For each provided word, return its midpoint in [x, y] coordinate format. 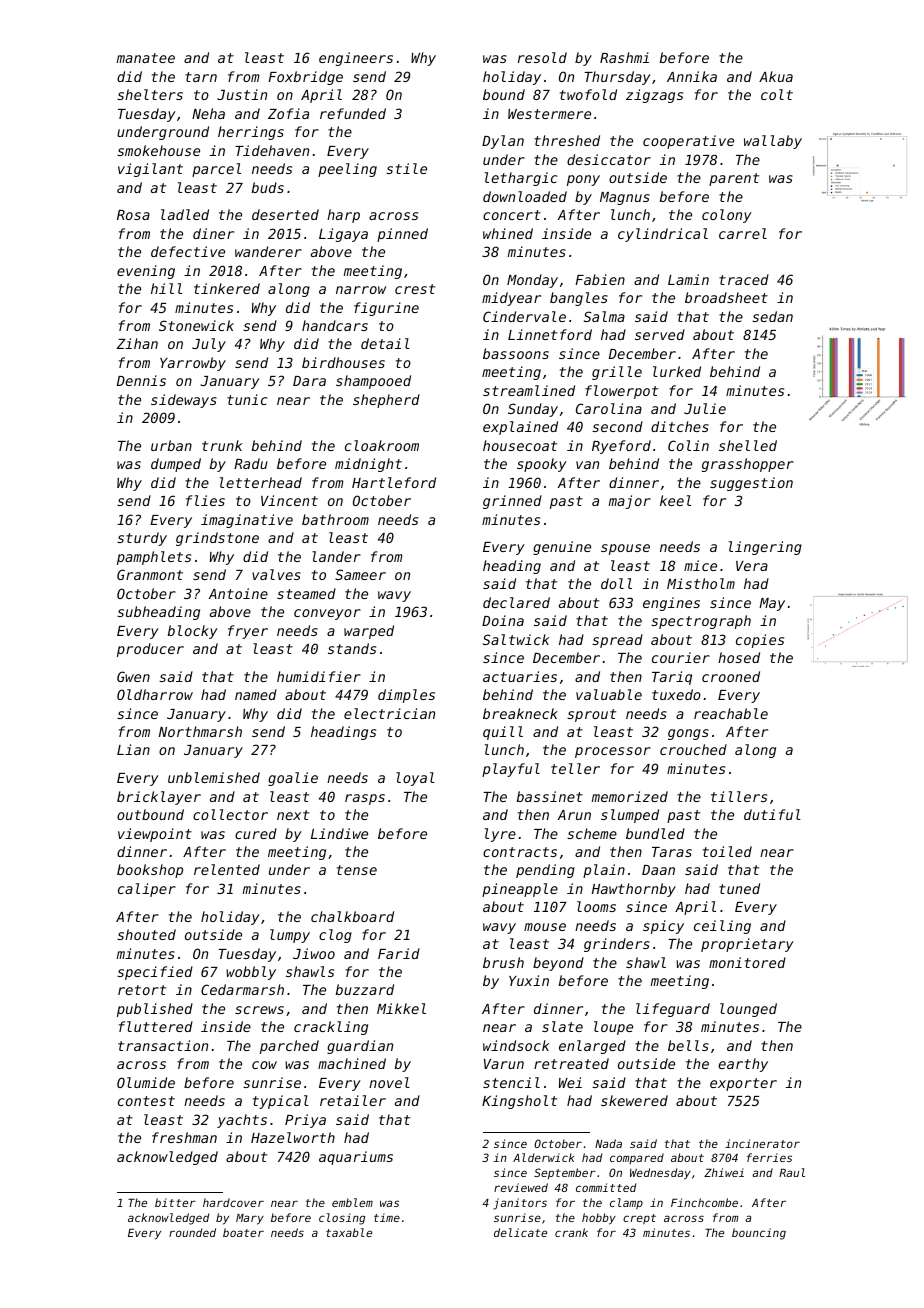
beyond [558, 964]
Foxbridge [305, 78]
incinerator [762, 1143]
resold [542, 57]
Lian [133, 749]
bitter [175, 1202]
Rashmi [624, 57]
